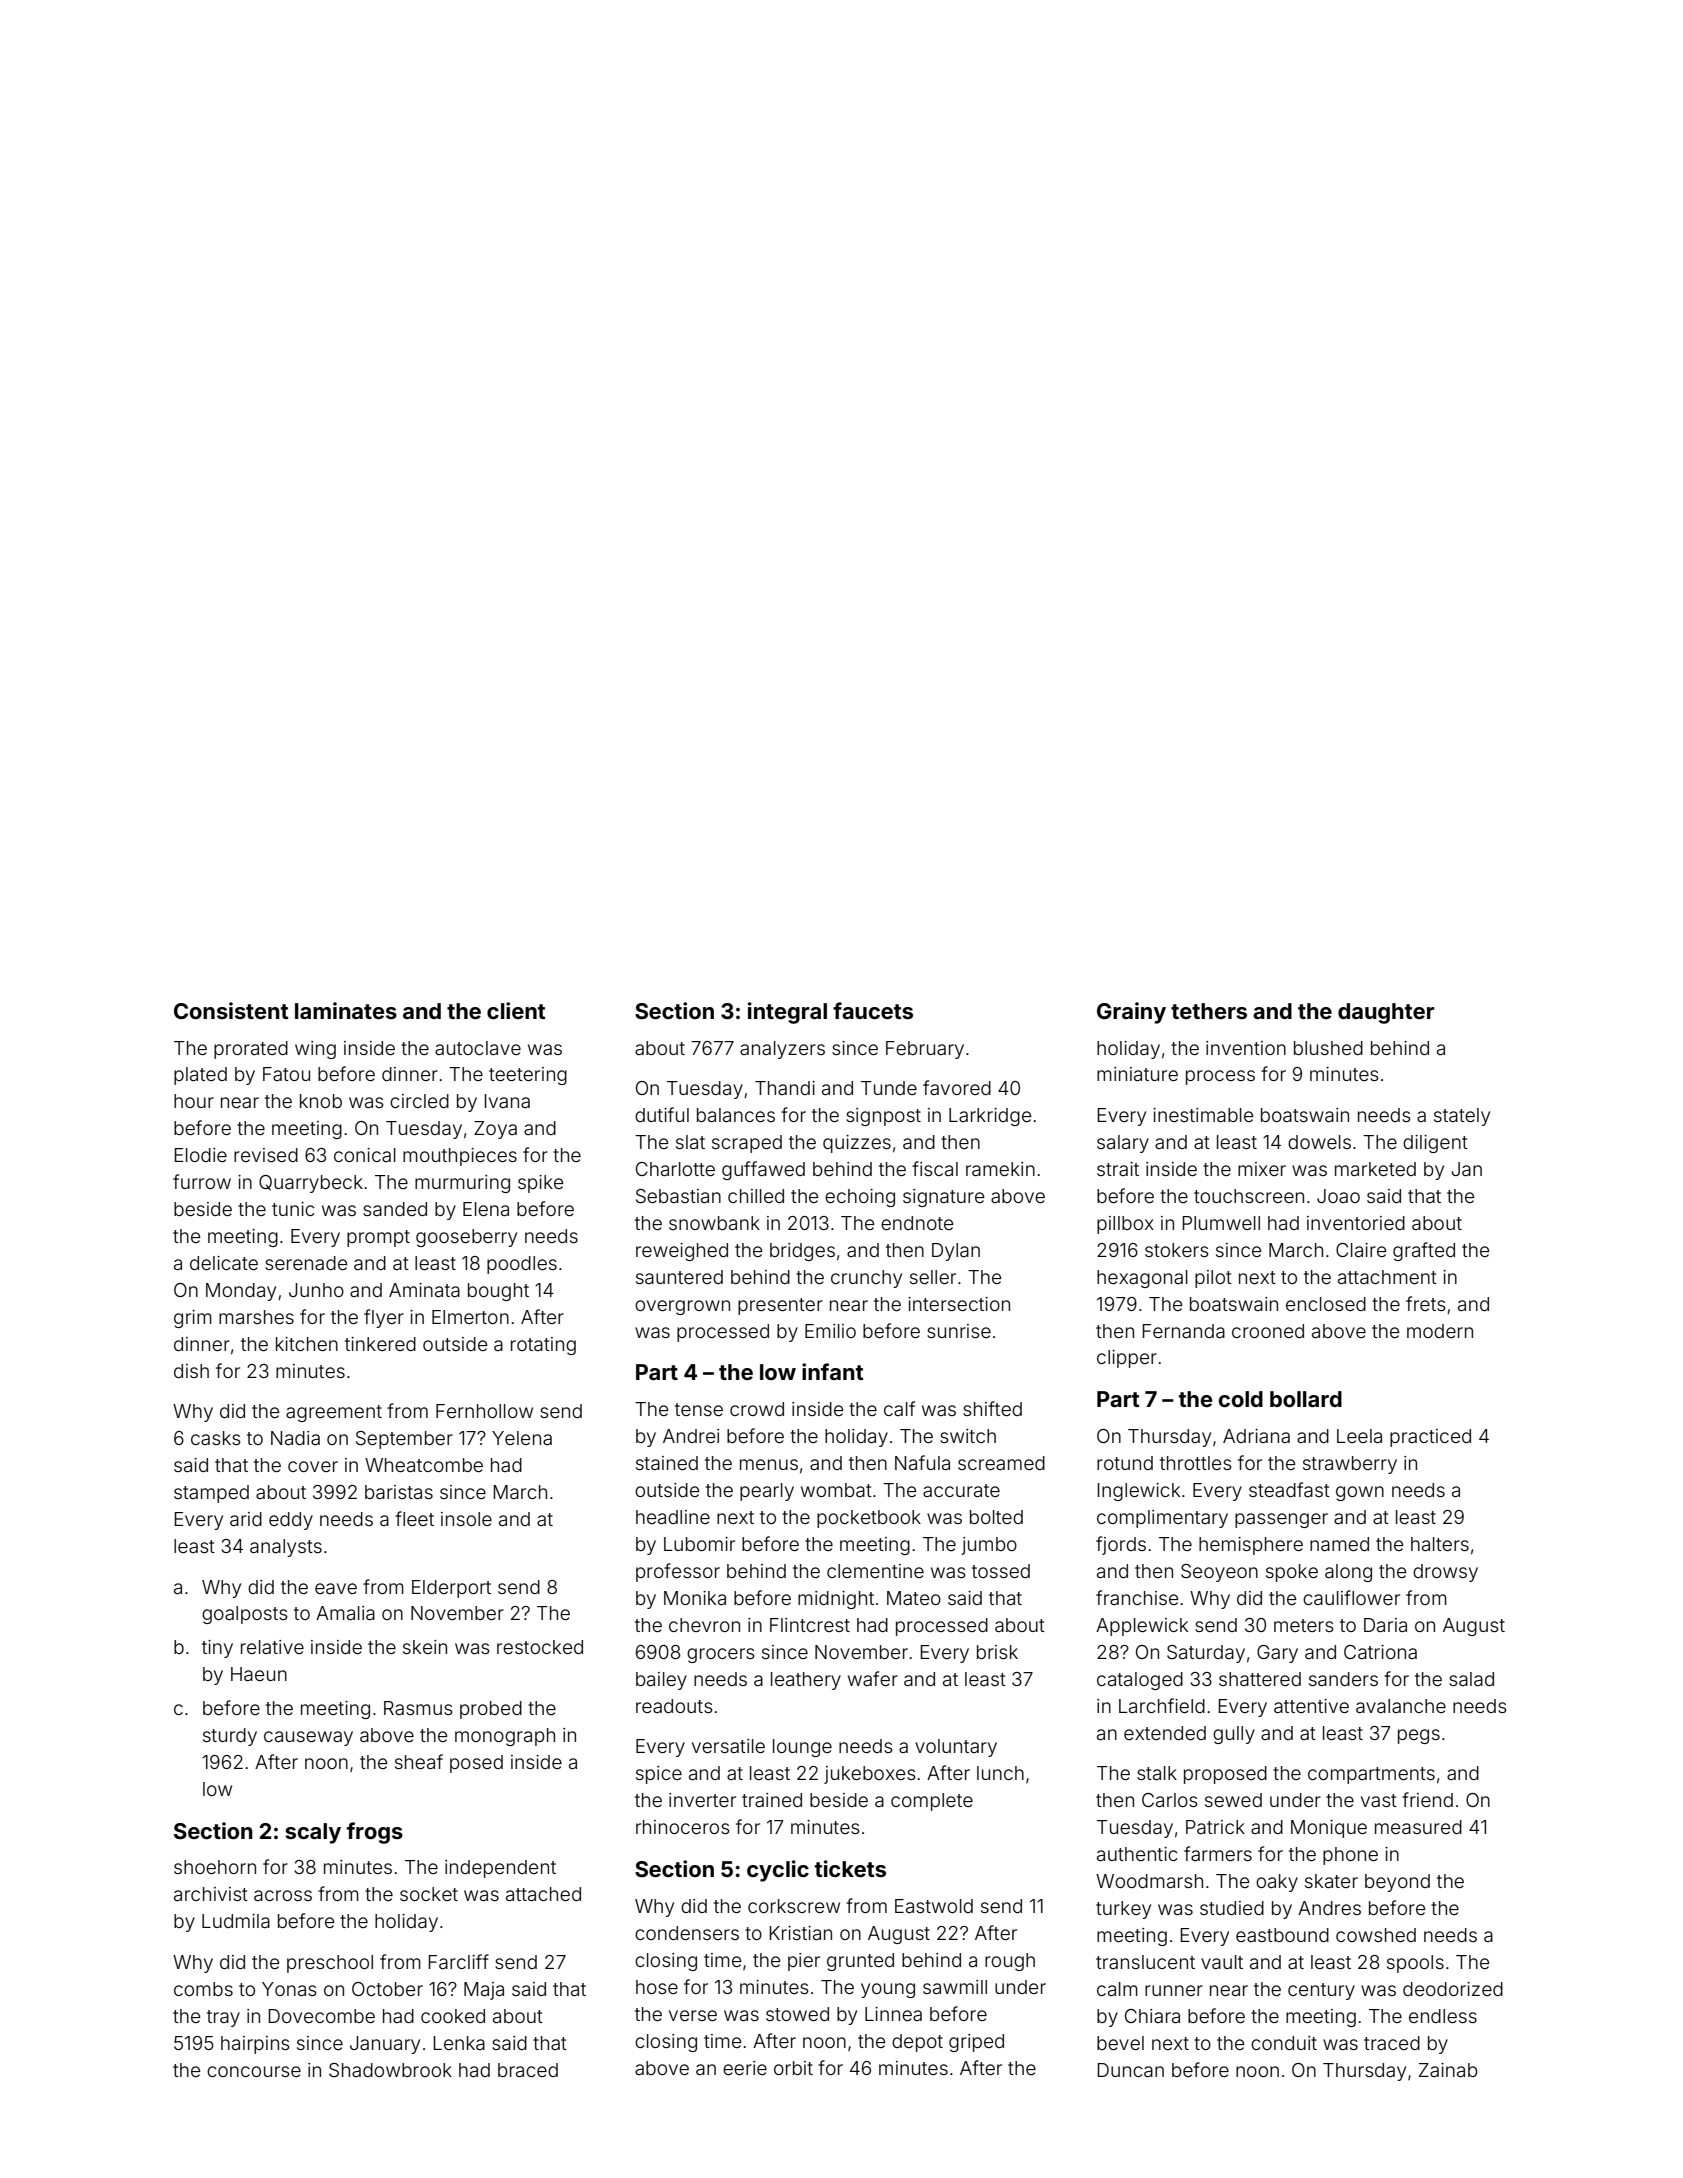 This screenshot has width=1683, height=2178. What do you see at coordinates (478, 1048) in the screenshot?
I see `autoclave` at bounding box center [478, 1048].
